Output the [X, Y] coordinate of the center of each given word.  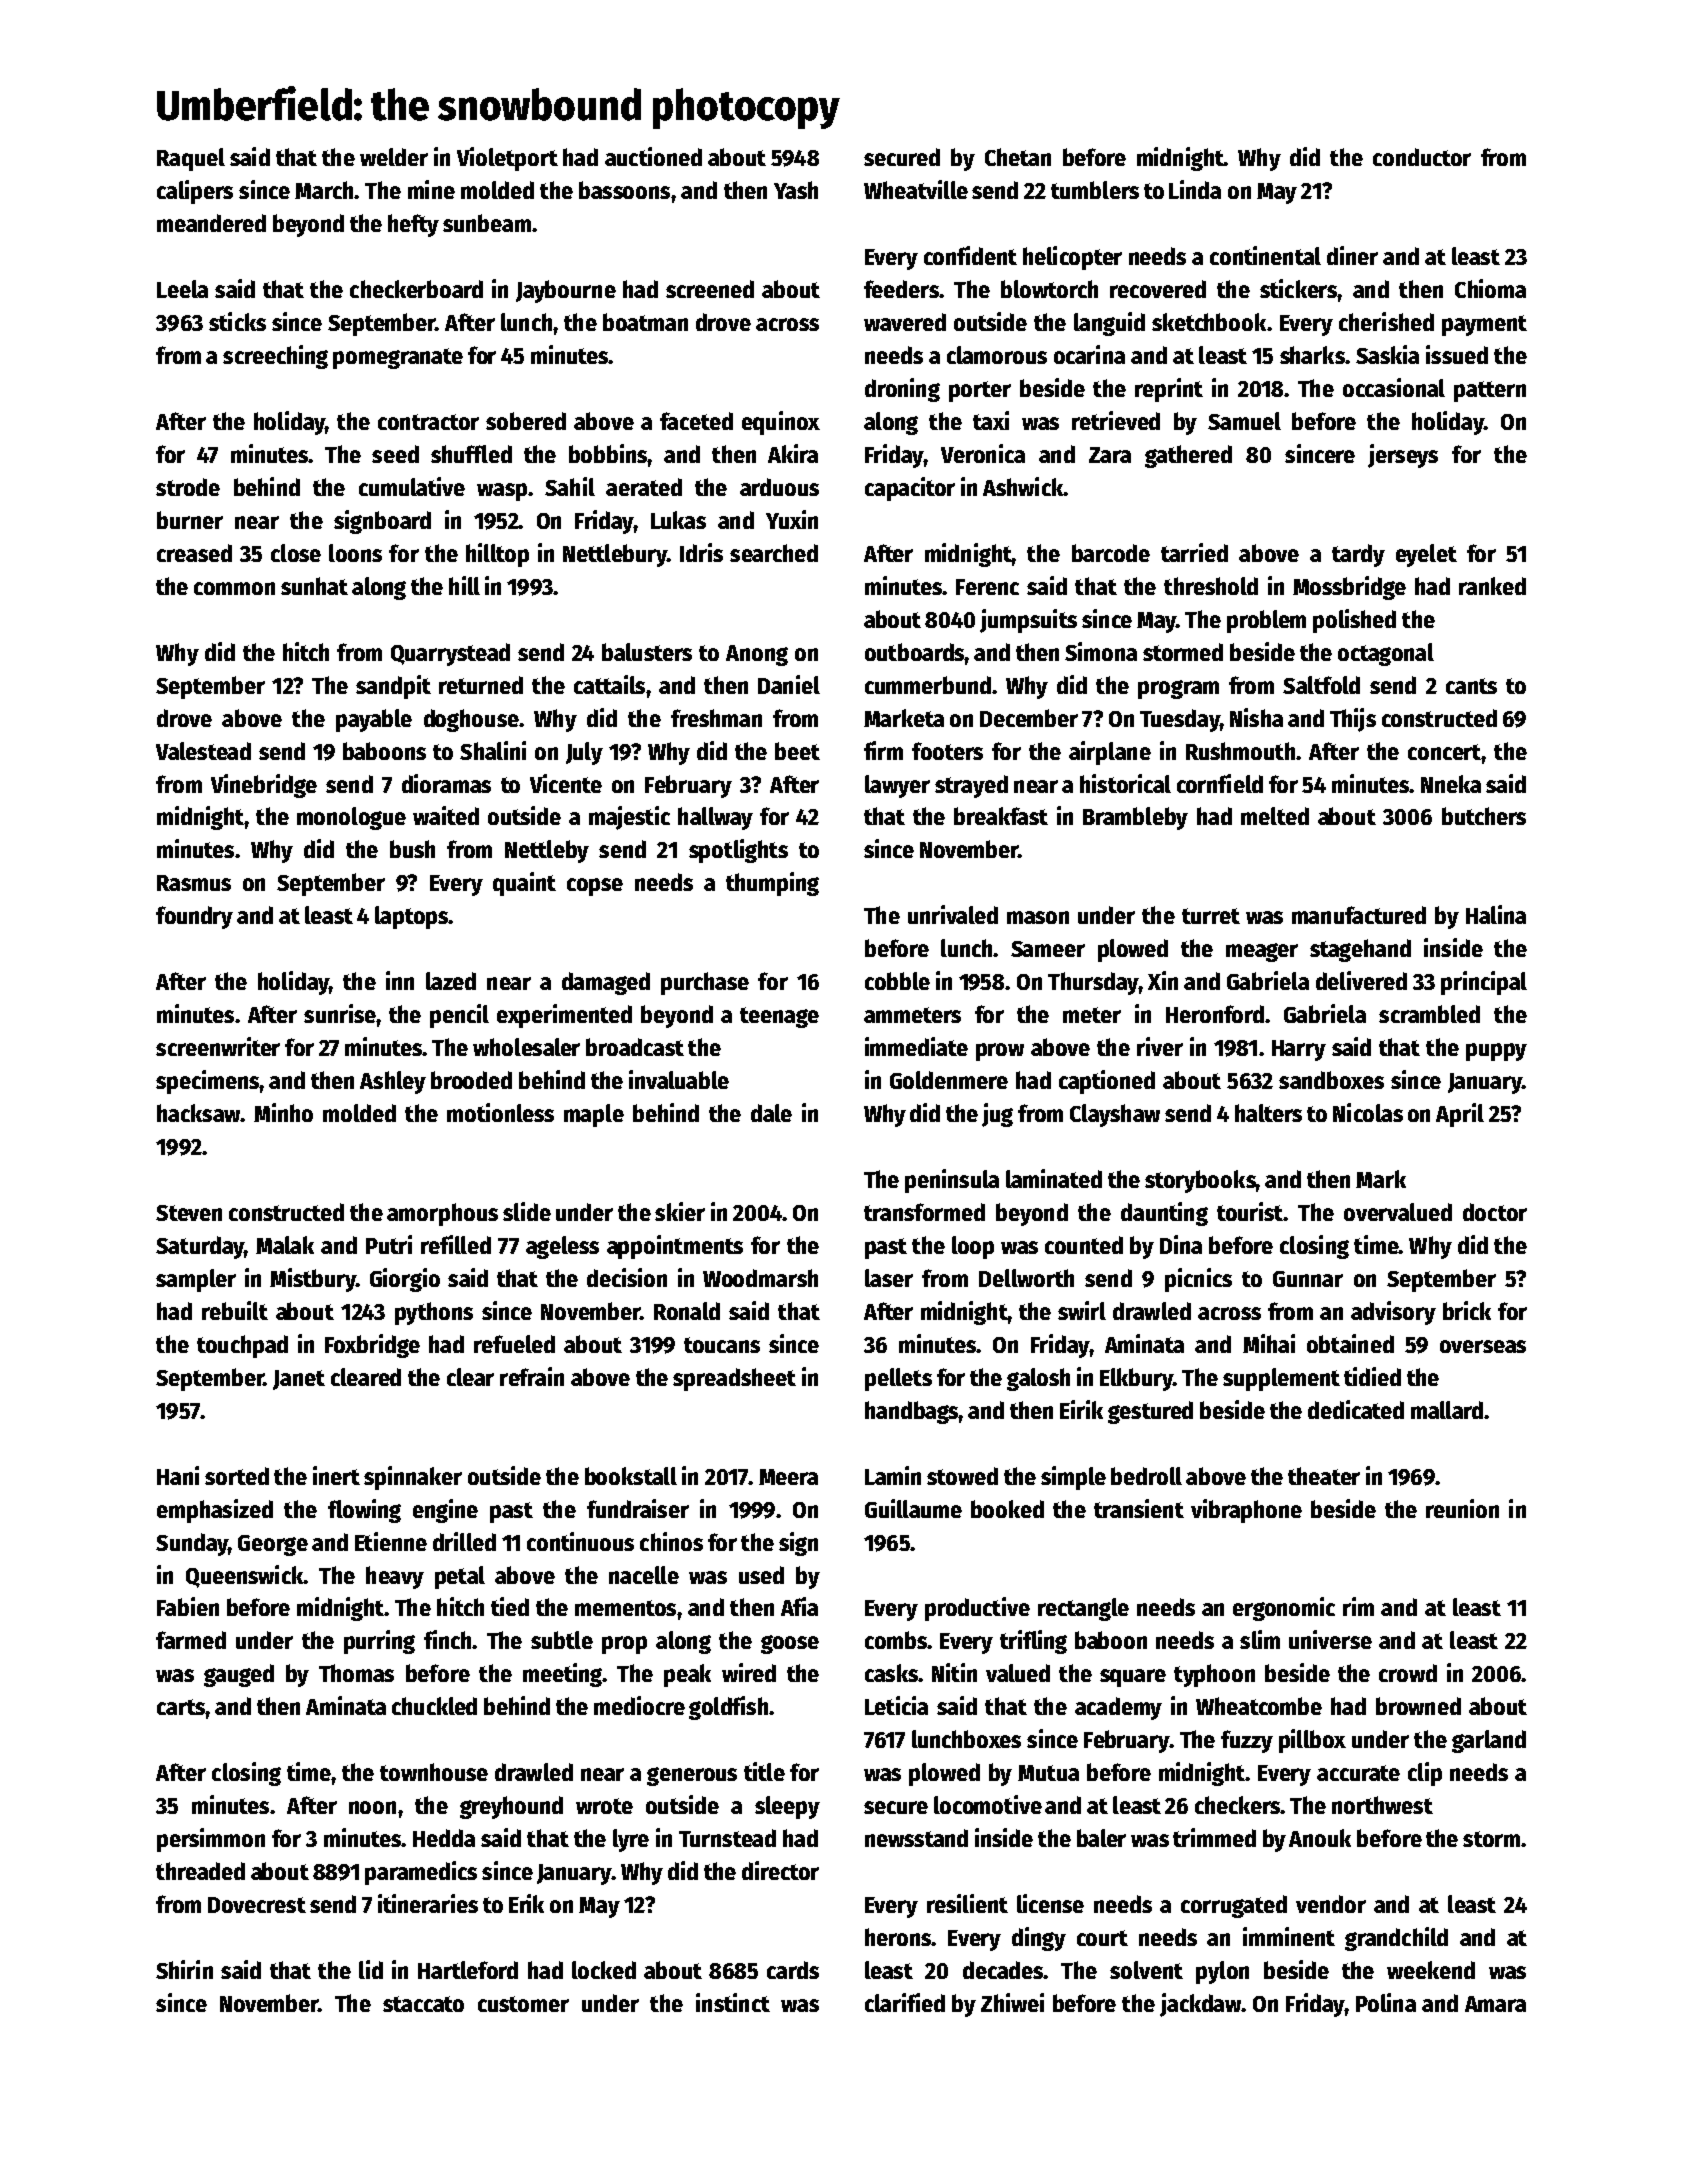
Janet [299, 1380]
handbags [912, 1412]
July [584, 753]
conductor [1422, 157]
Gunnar [1308, 1279]
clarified [905, 2002]
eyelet [1426, 555]
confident [970, 255]
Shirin [184, 1969]
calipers [195, 192]
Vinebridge [264, 786]
